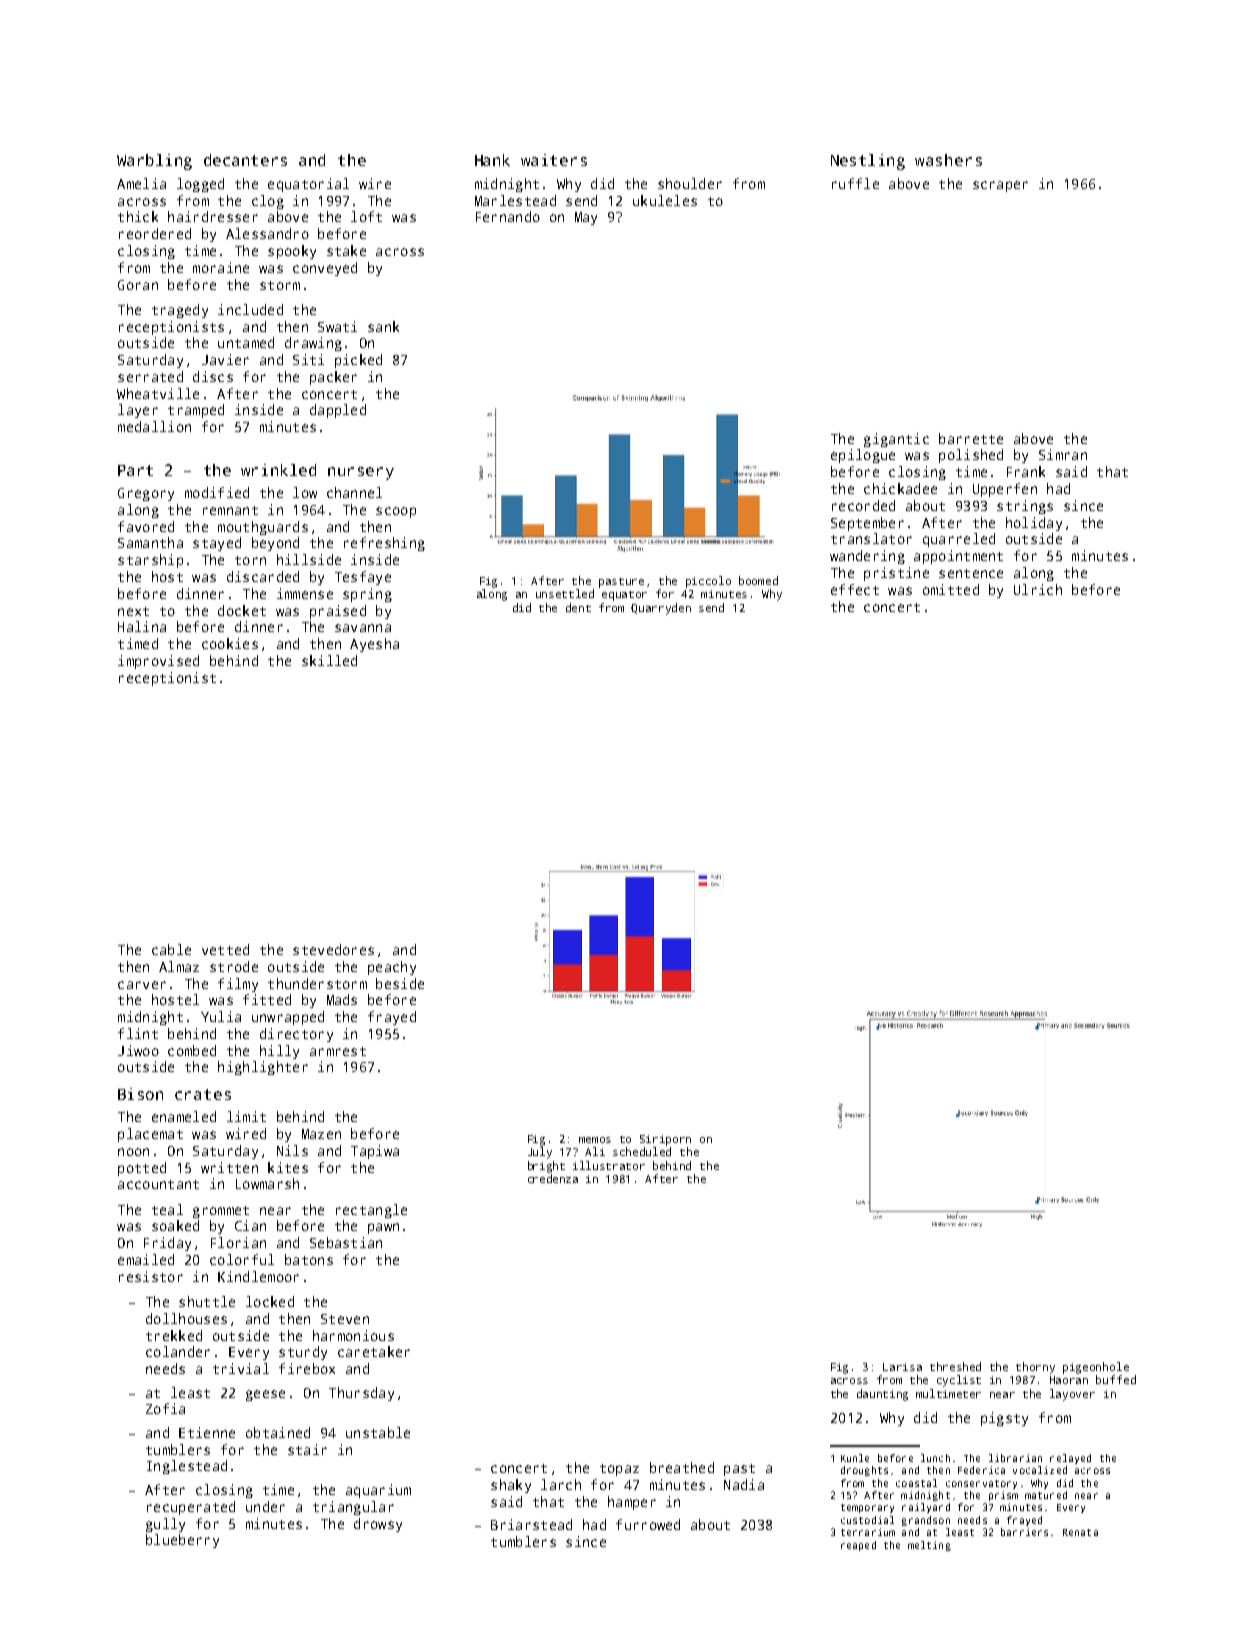 This document has width=1258, height=1628. What do you see at coordinates (955, 1366) in the document?
I see `threshed` at bounding box center [955, 1366].
